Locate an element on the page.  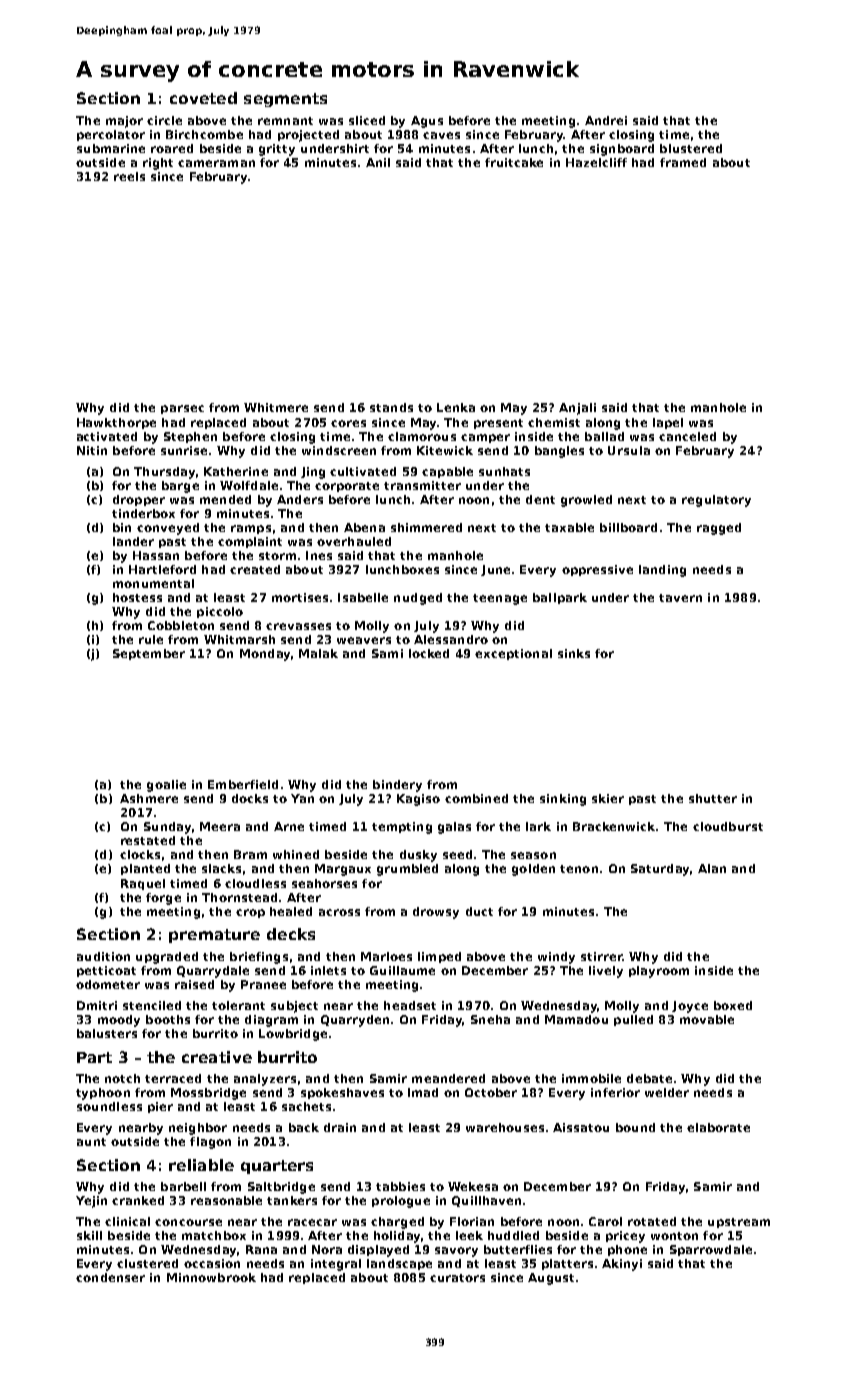
shutter is located at coordinates (713, 798).
